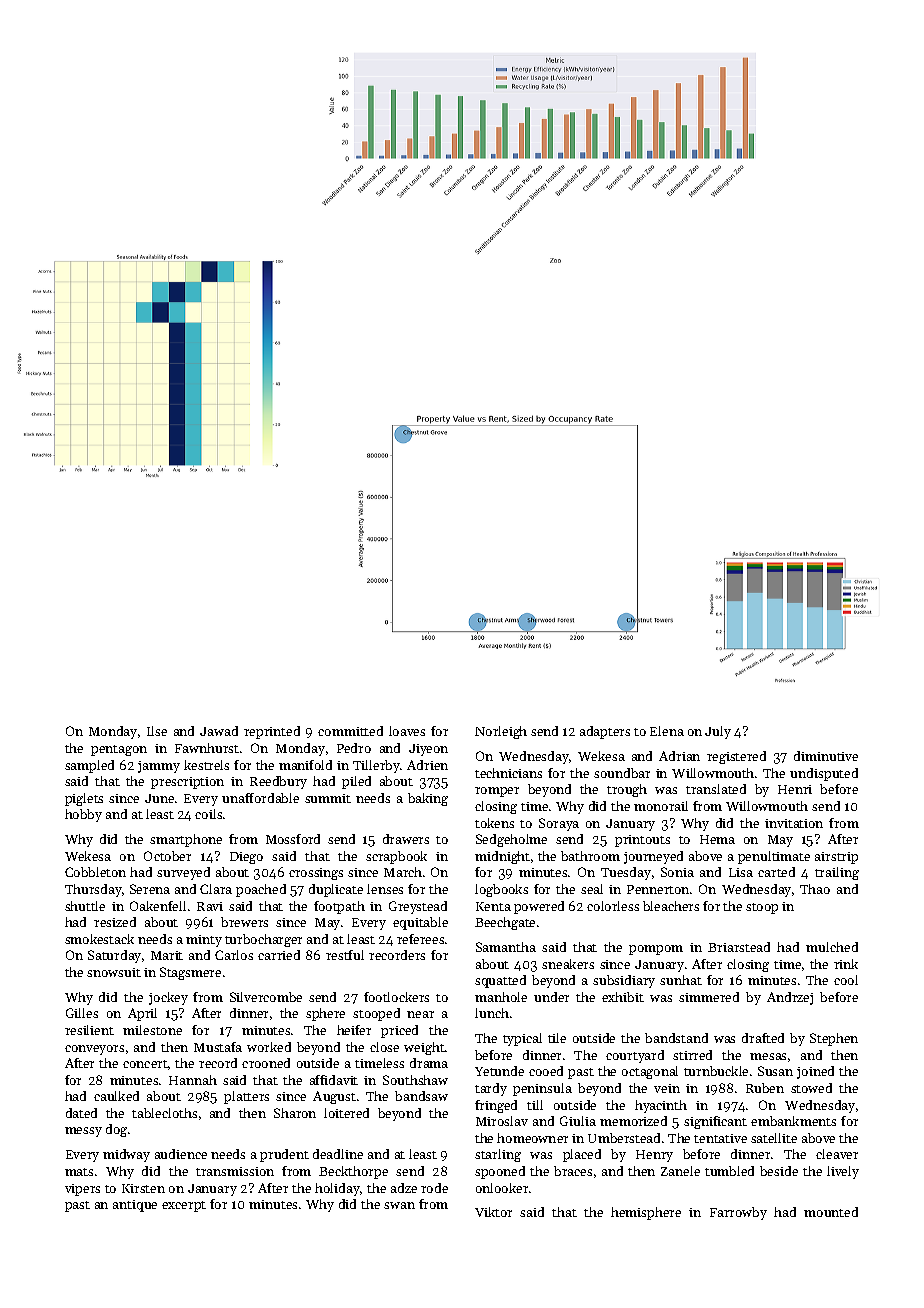  Describe the element at coordinates (427, 765) in the page. I see `Adrien` at that location.
